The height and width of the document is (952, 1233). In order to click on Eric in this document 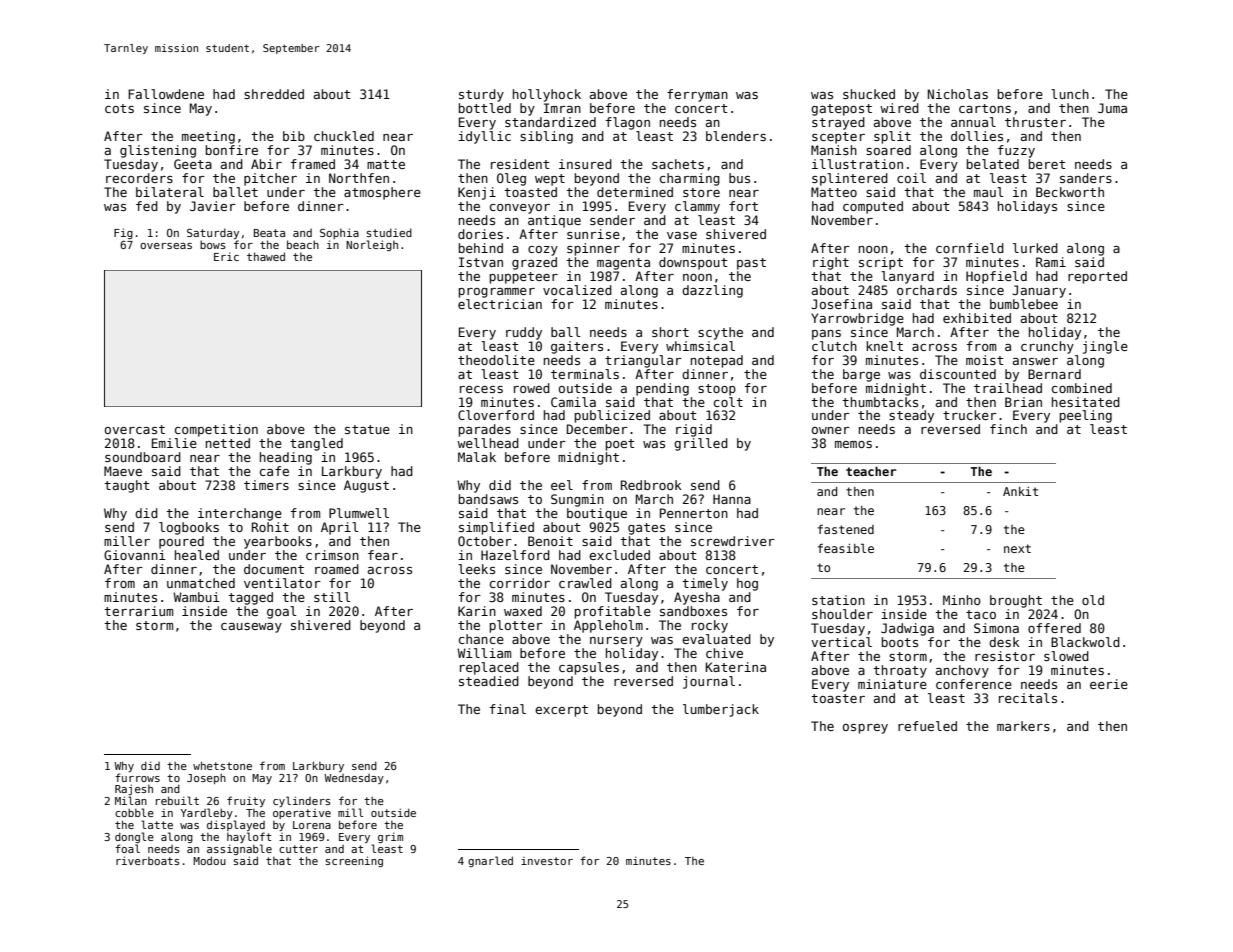, I will do `click(226, 256)`.
